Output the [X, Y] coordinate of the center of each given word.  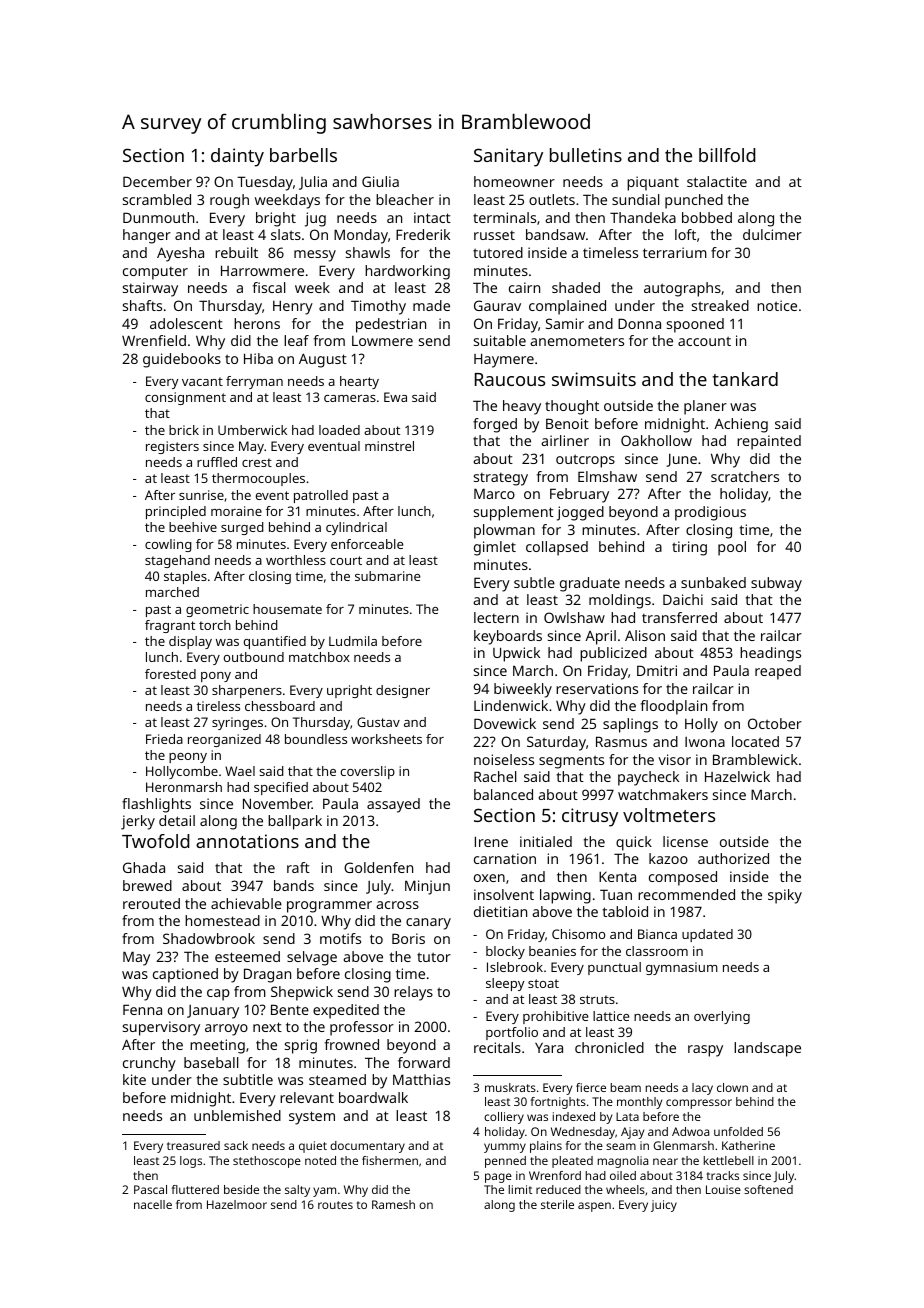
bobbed [707, 217]
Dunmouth [158, 217]
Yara [549, 1047]
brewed [147, 885]
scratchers [745, 476]
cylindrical [356, 528]
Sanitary [508, 157]
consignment [185, 398]
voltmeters [669, 815]
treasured [193, 1145]
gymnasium [682, 968]
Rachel [495, 776]
